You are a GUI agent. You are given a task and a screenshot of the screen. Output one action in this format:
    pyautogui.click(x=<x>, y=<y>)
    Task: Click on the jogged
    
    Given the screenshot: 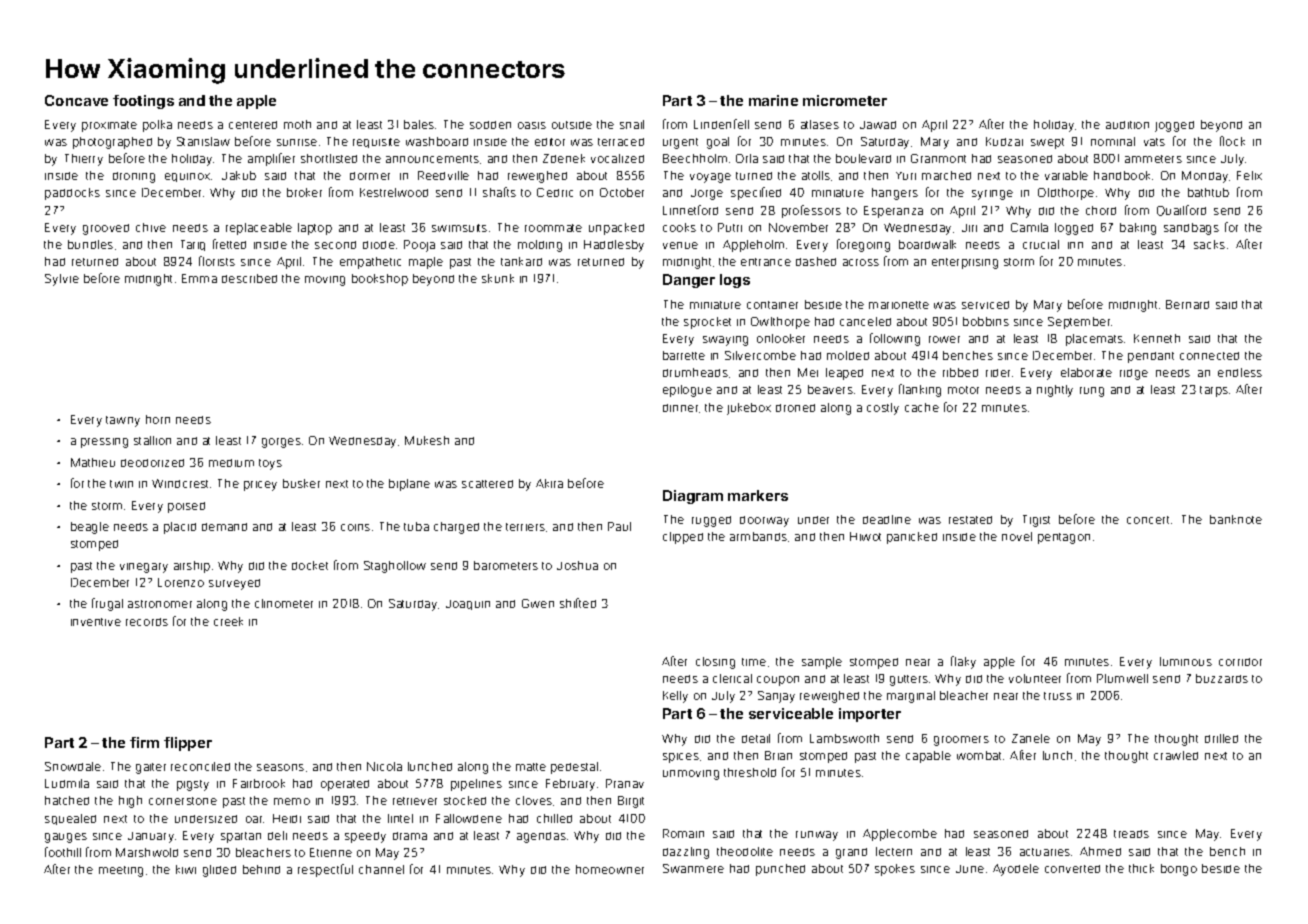 What is the action you would take?
    pyautogui.click(x=1174, y=126)
